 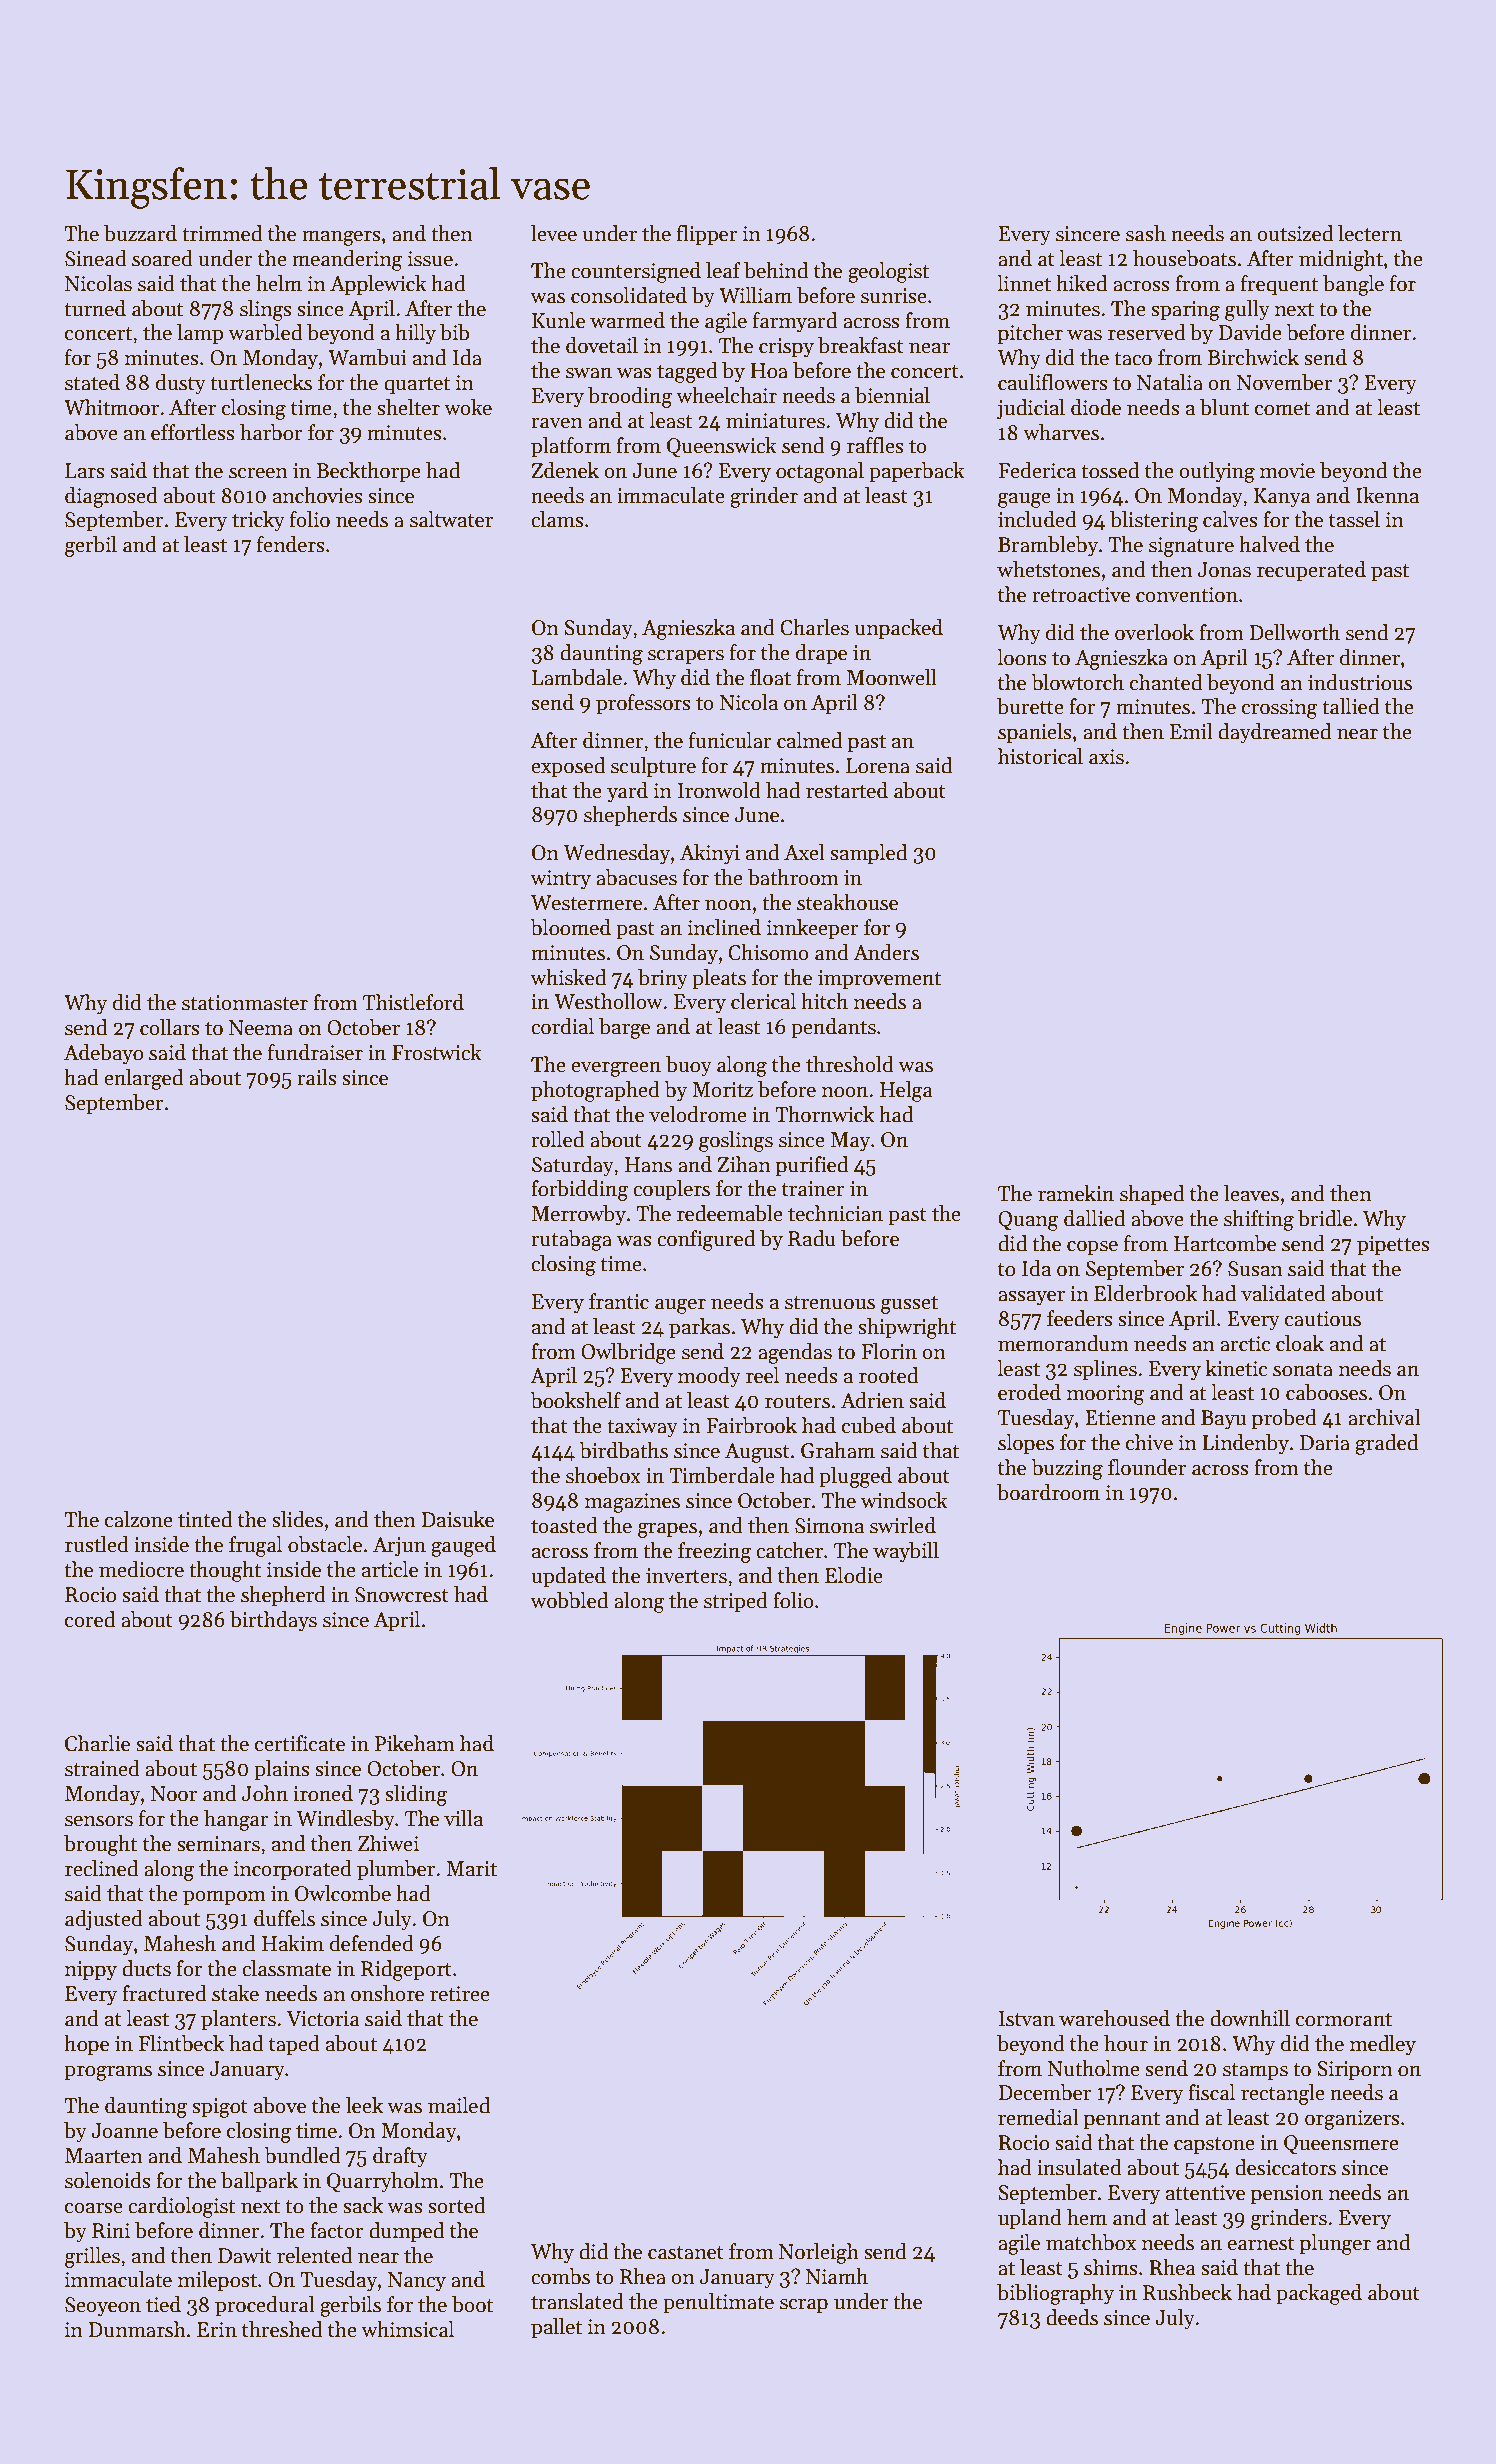 What do you see at coordinates (707, 235) in the image?
I see `flipper` at bounding box center [707, 235].
